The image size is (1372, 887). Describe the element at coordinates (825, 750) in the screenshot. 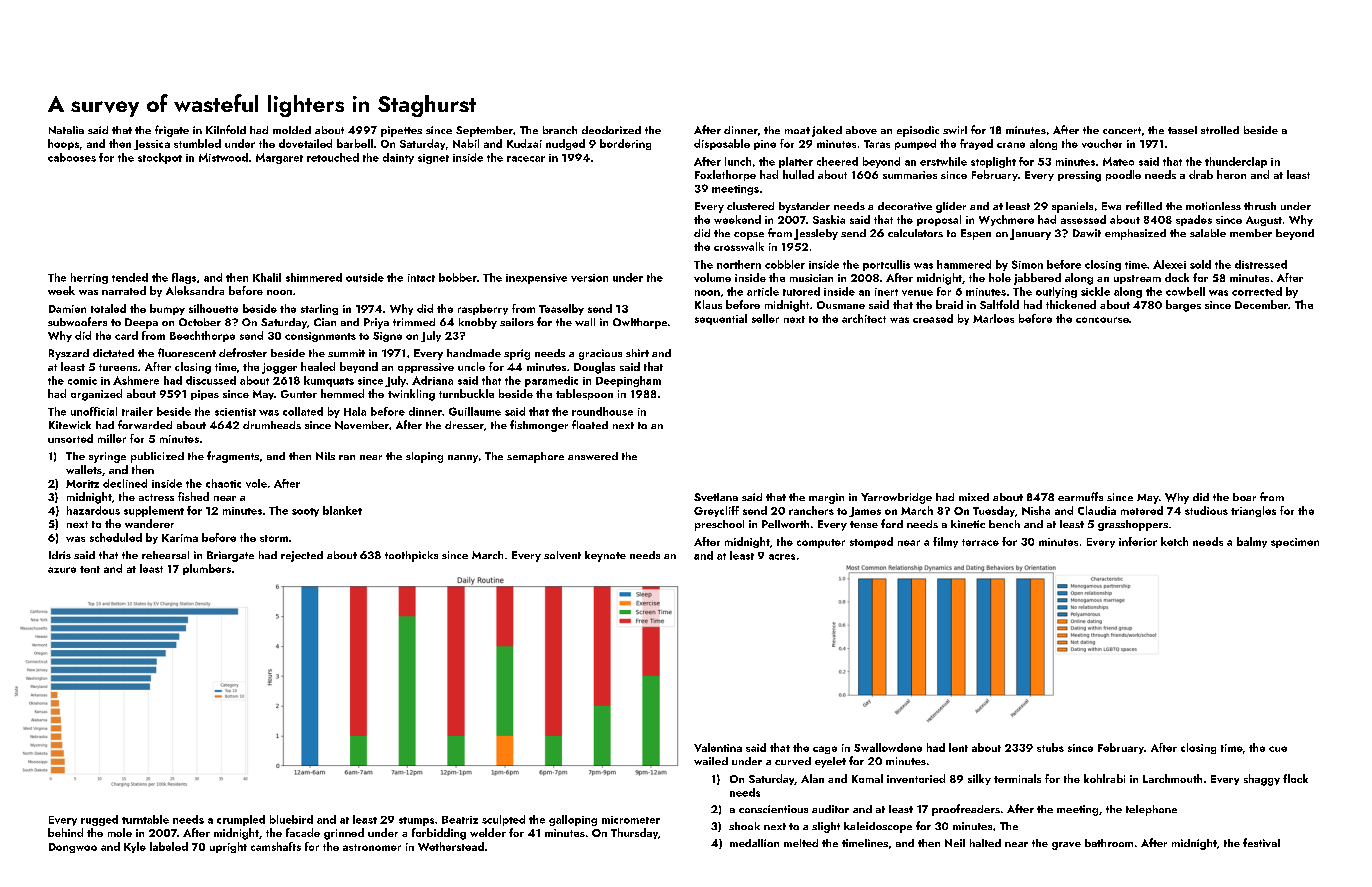

I see `cage` at that location.
